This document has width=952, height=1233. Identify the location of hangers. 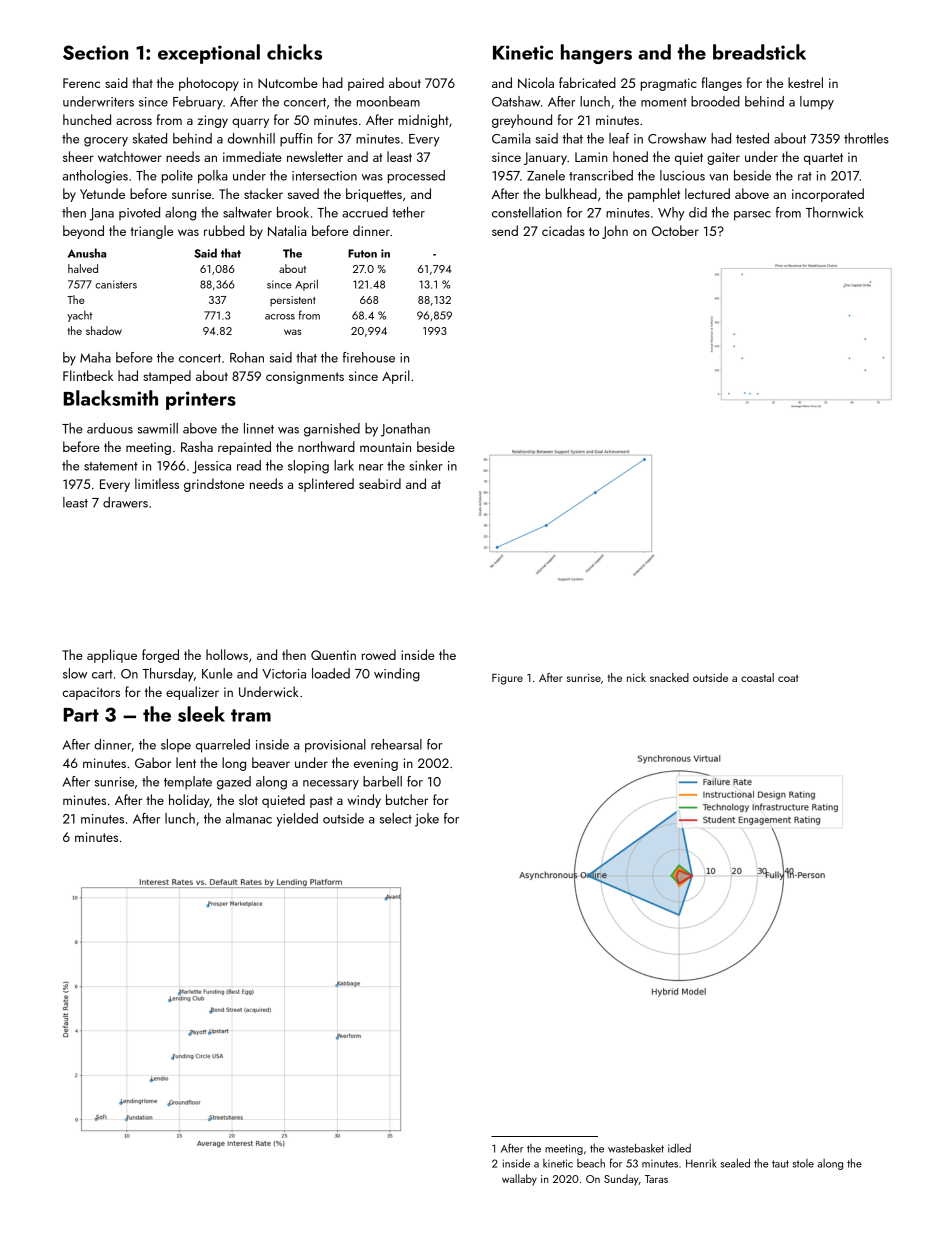
(596, 54).
